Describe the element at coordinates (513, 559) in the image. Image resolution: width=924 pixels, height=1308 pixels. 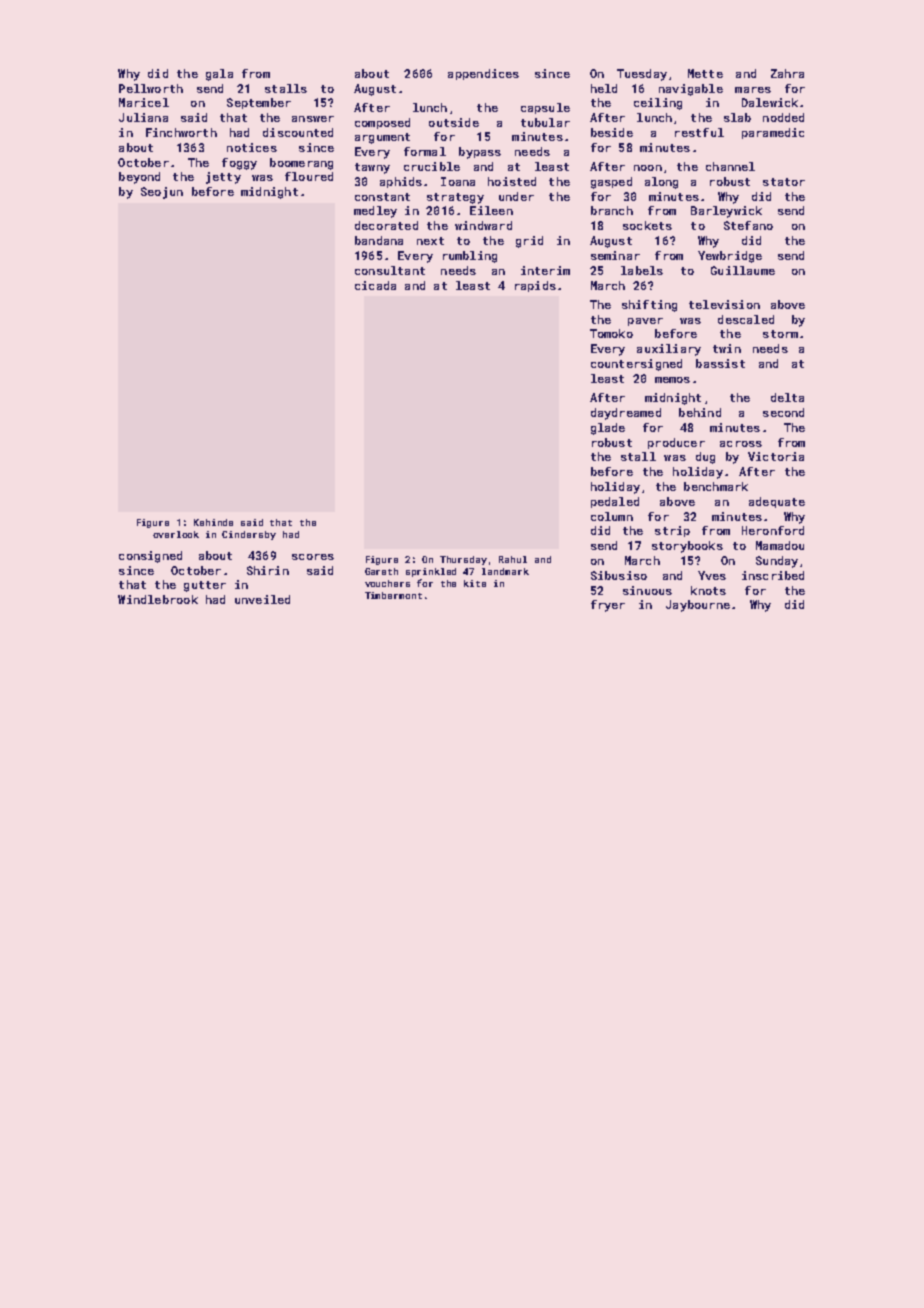
I see `Rahul` at that location.
